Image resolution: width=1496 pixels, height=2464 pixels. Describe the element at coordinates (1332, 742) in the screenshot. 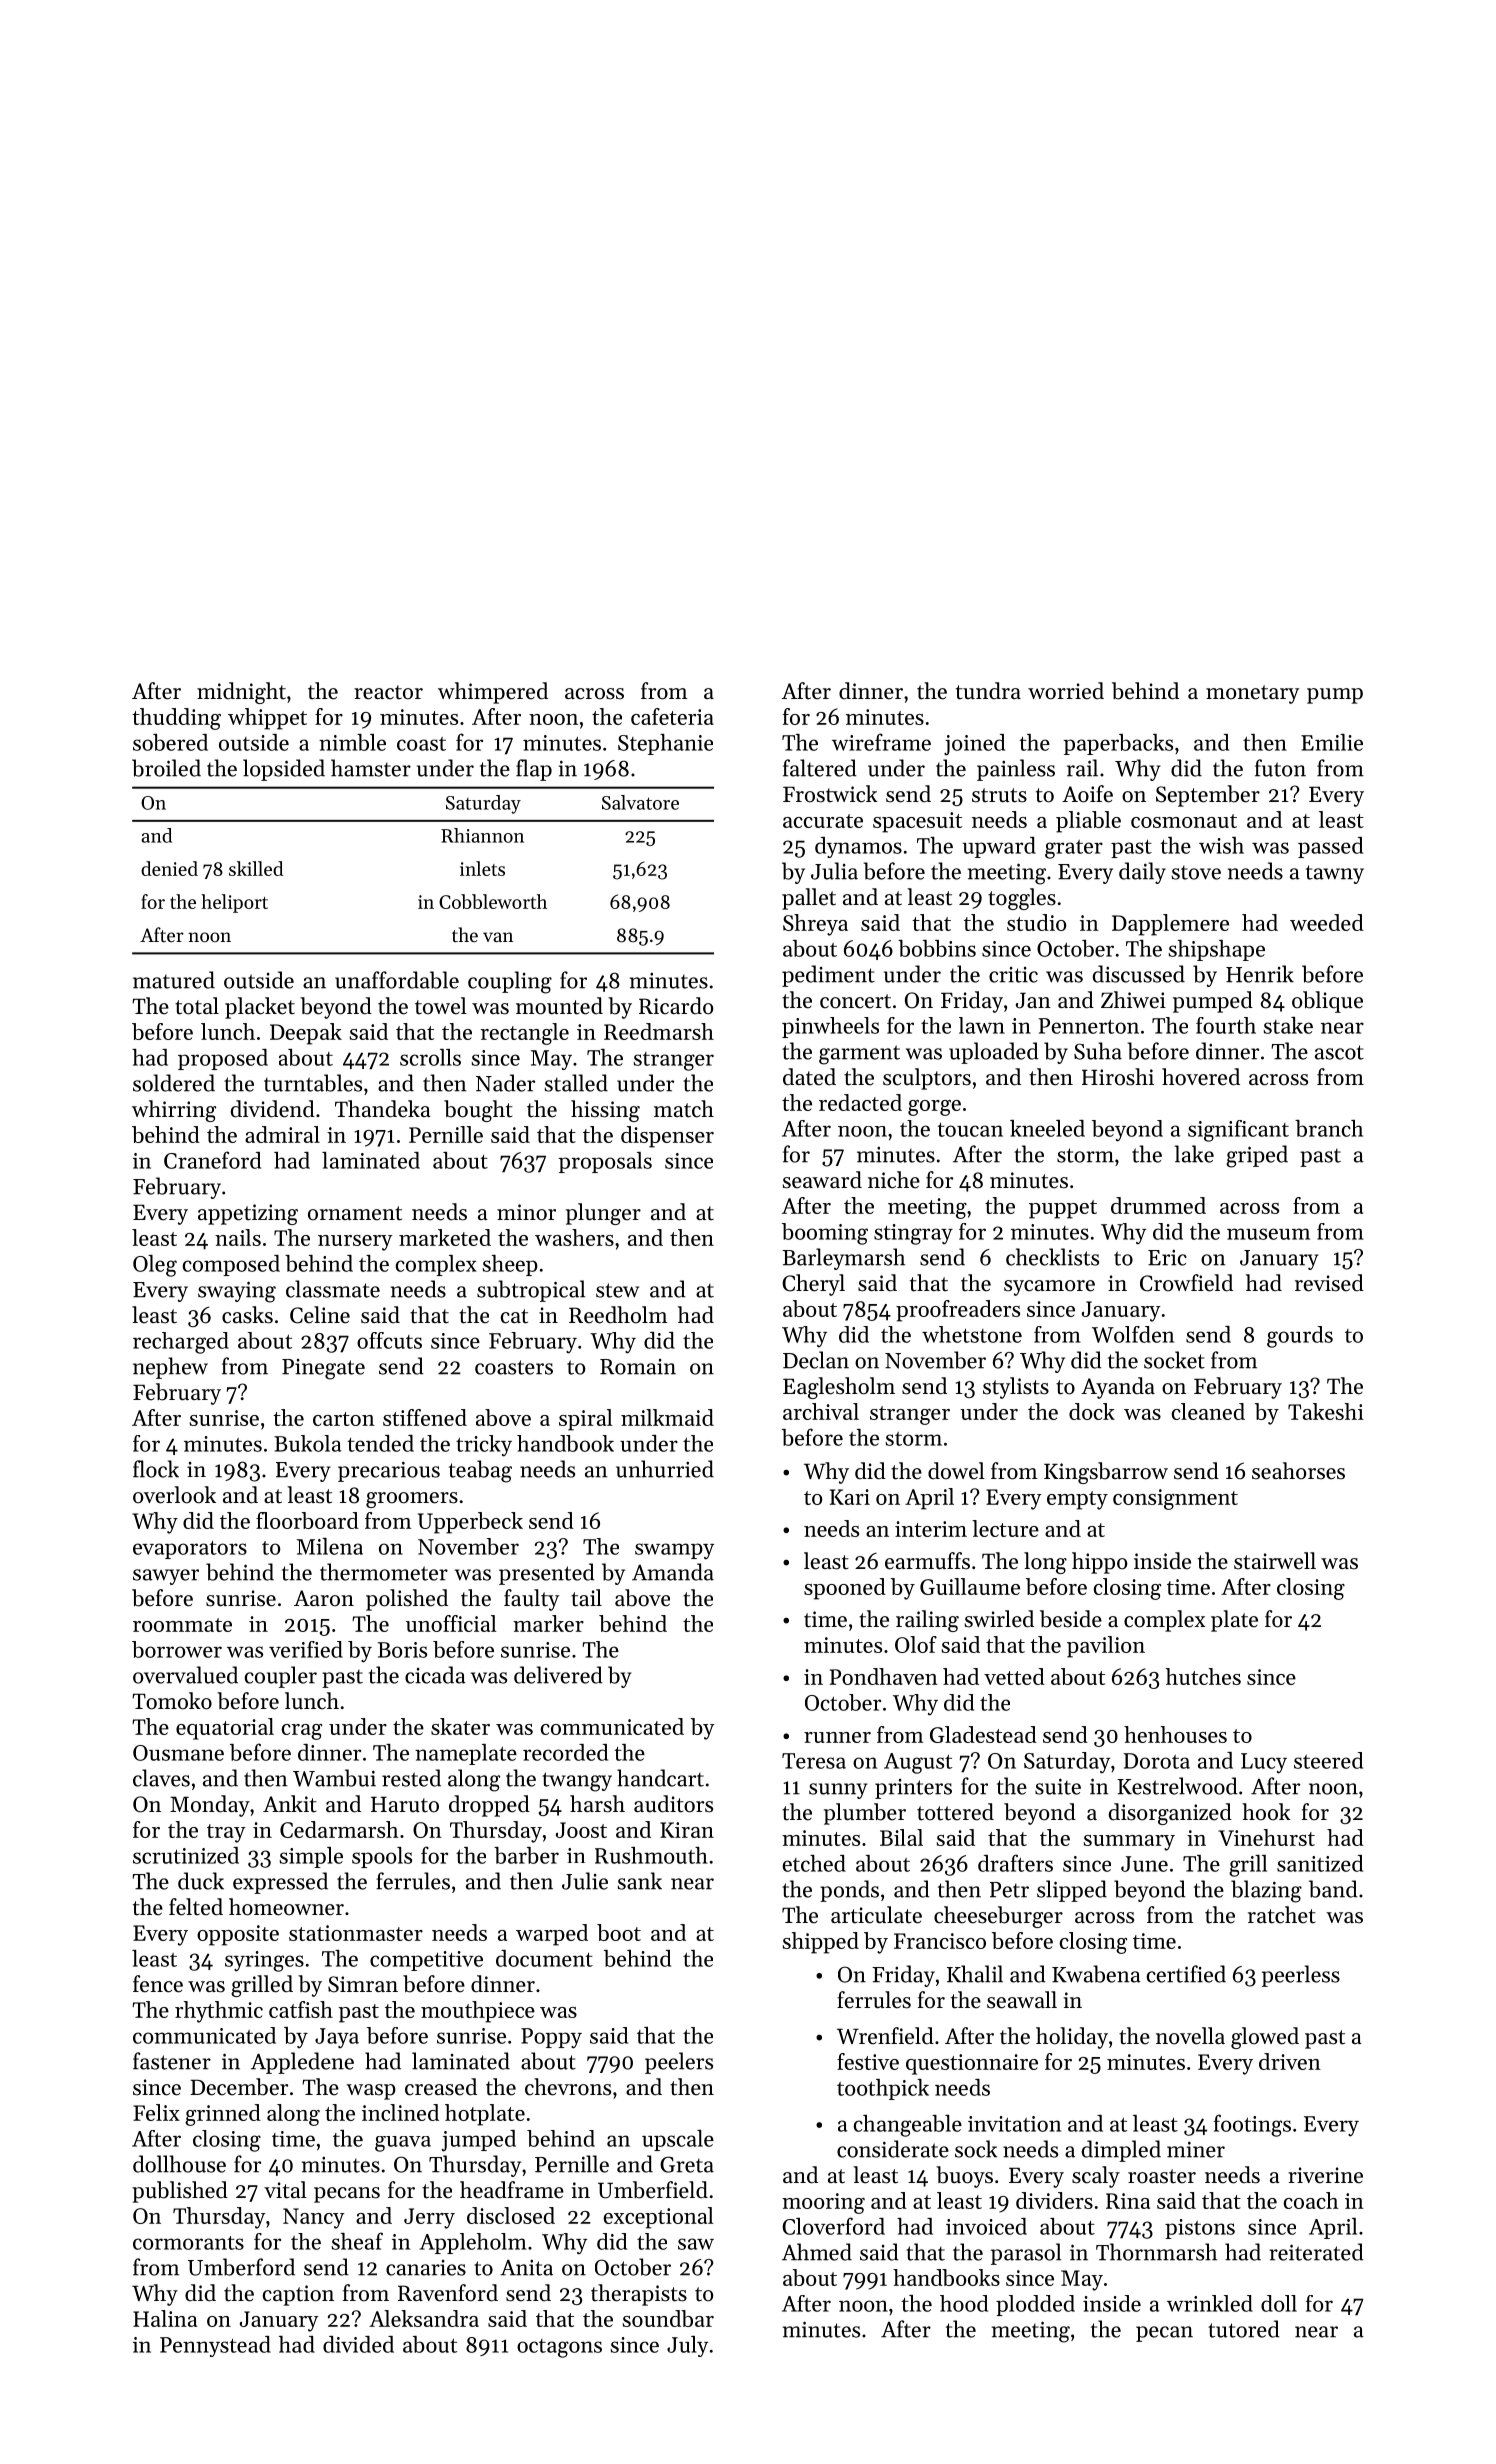

I see `Emilie` at that location.
